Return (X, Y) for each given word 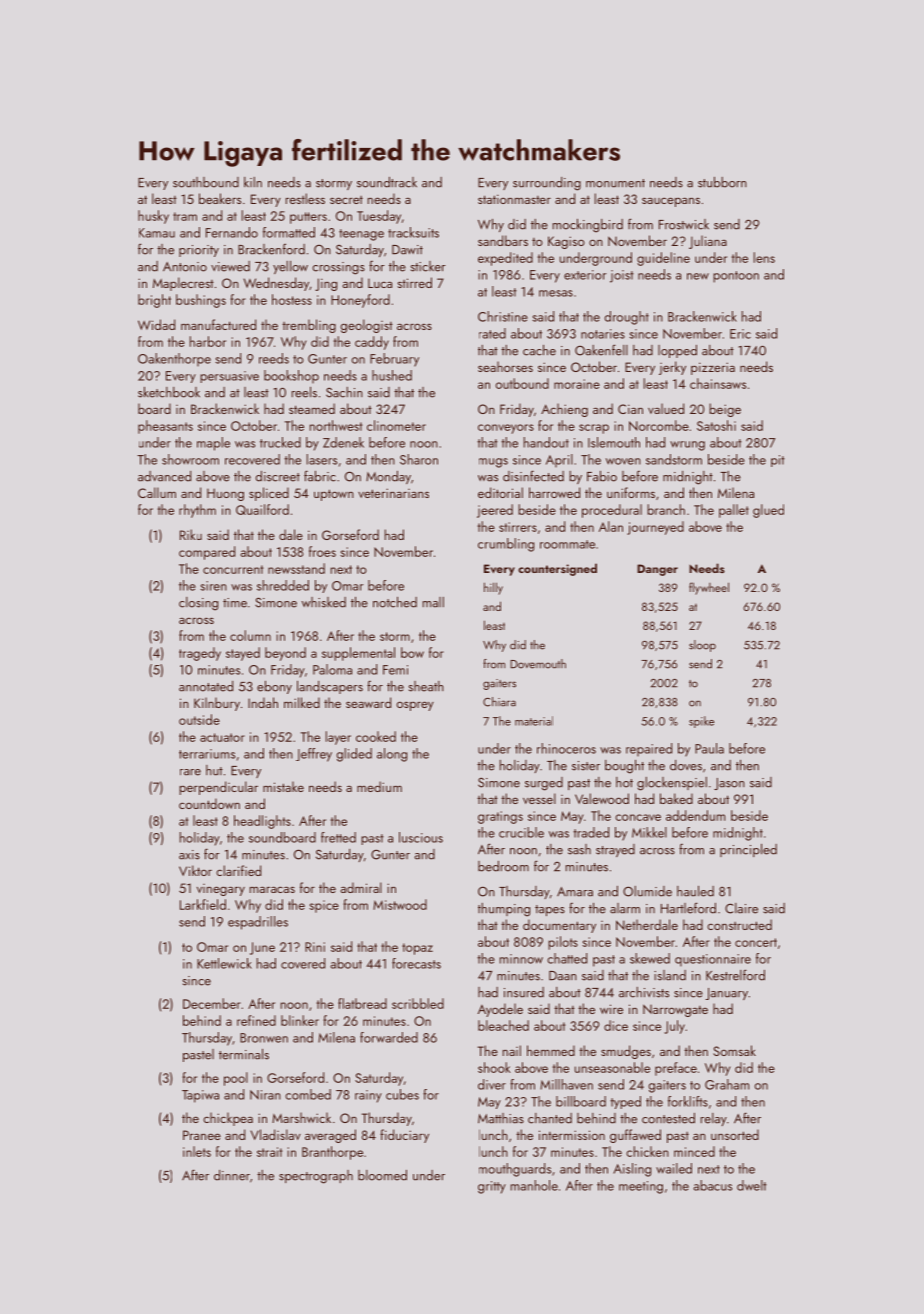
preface (676, 1069)
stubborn (722, 182)
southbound (206, 182)
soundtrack (387, 182)
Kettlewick (224, 963)
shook (494, 1067)
